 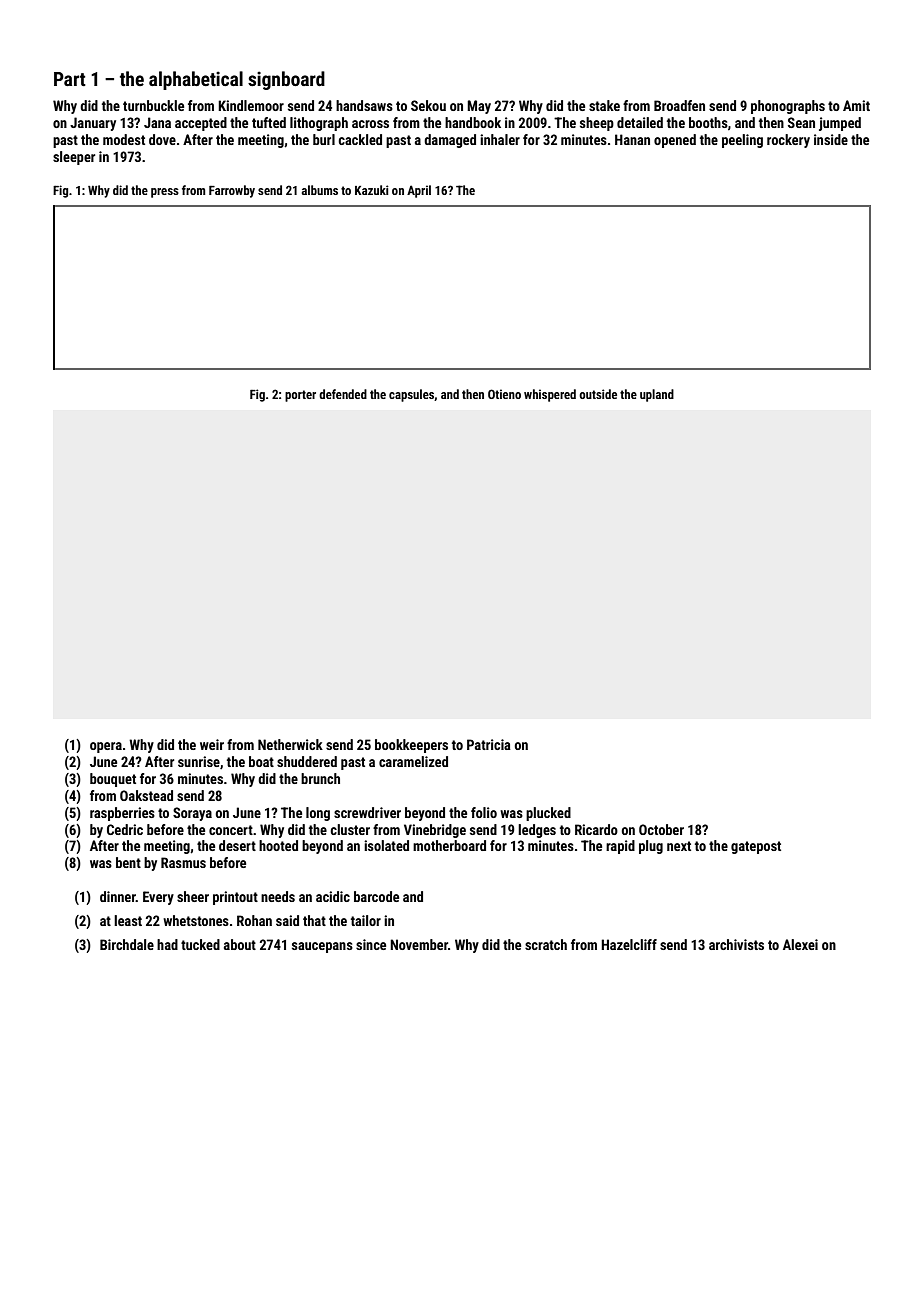 I want to click on Hazelcliff, so click(x=629, y=944).
